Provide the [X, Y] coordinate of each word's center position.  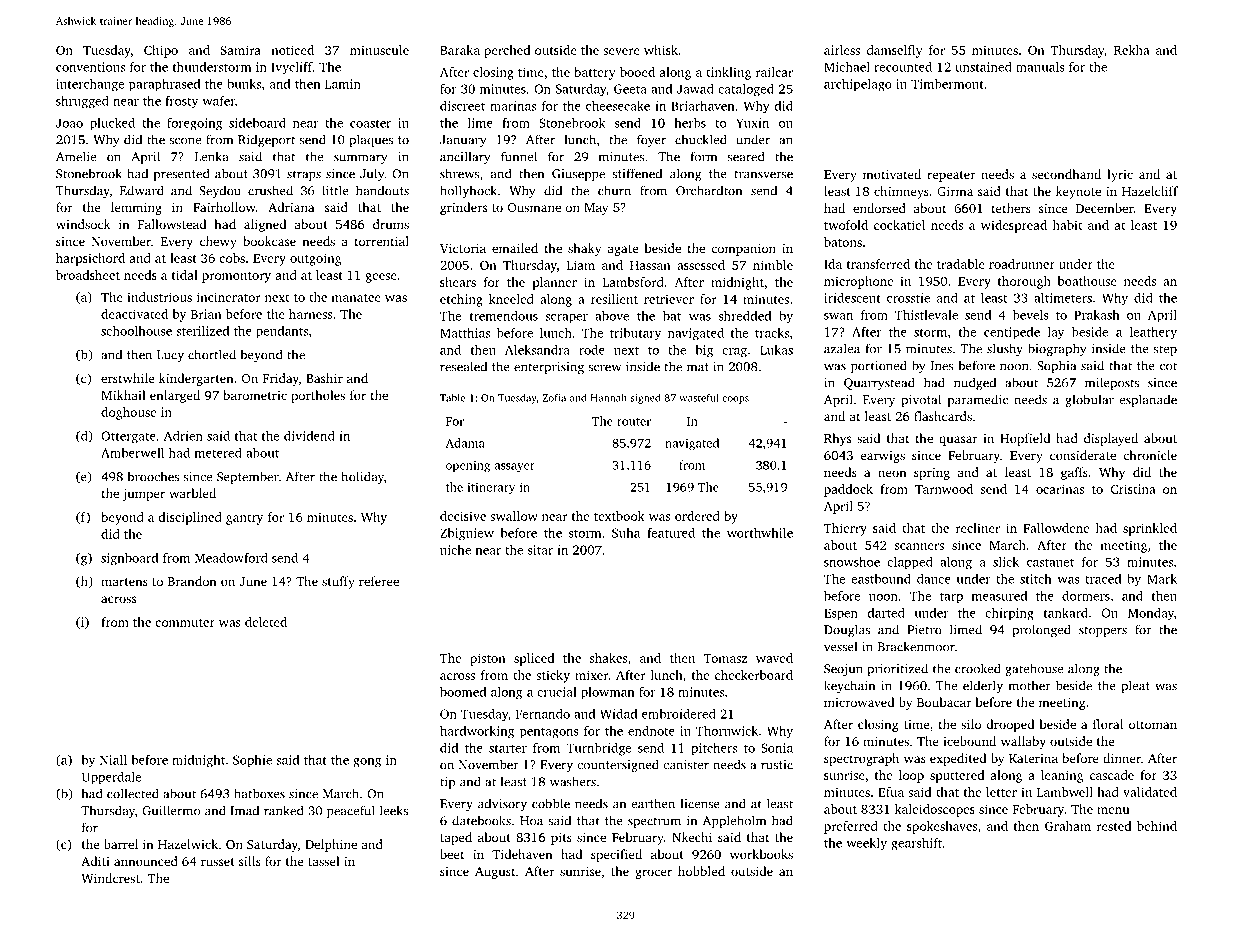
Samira [241, 50]
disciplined [190, 518]
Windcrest [110, 878]
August [495, 873]
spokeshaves [942, 827]
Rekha [1132, 50]
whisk [661, 50]
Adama [465, 443]
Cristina [1133, 489]
